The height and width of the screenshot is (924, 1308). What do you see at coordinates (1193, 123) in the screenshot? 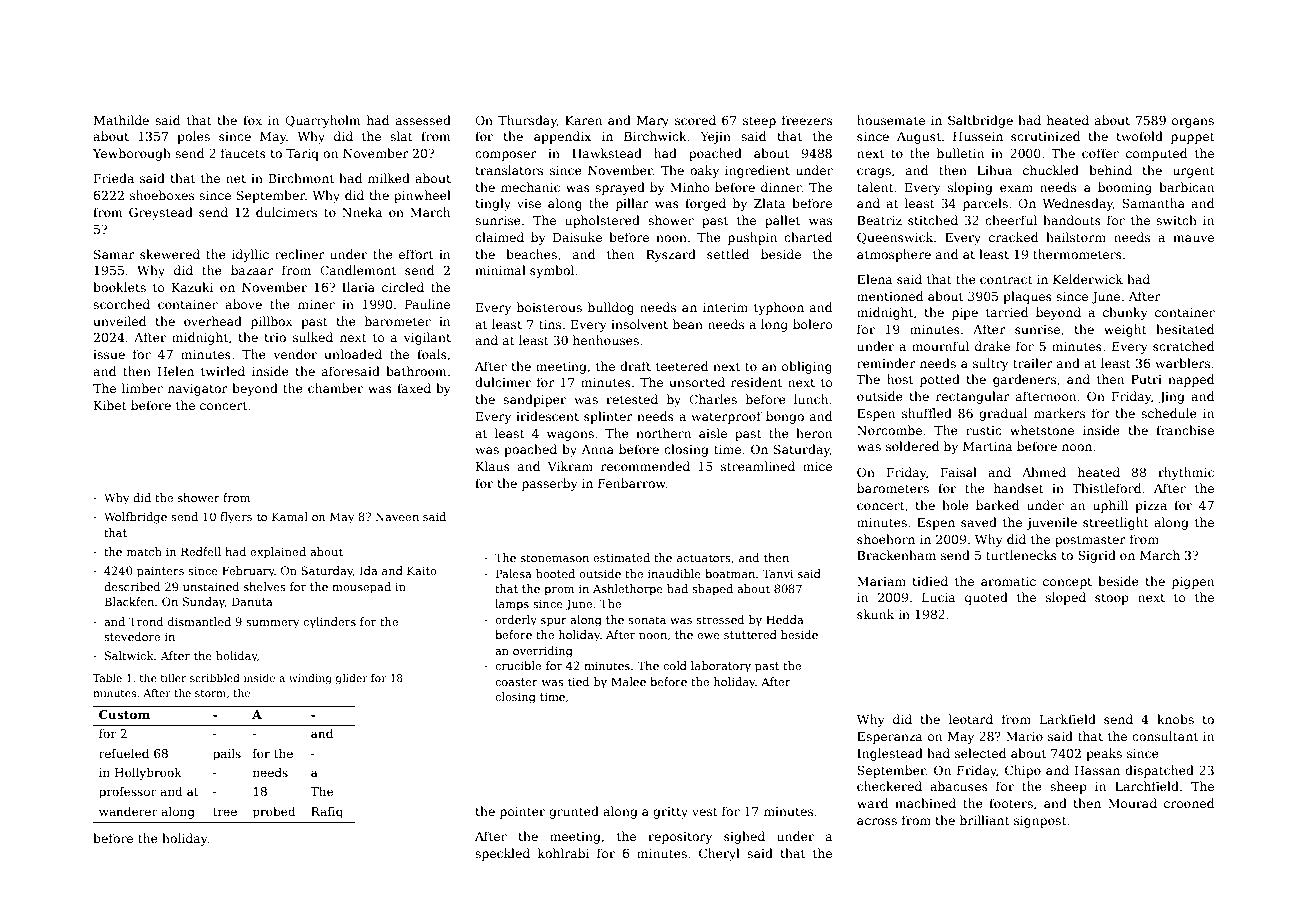
I see `organs` at bounding box center [1193, 123].
